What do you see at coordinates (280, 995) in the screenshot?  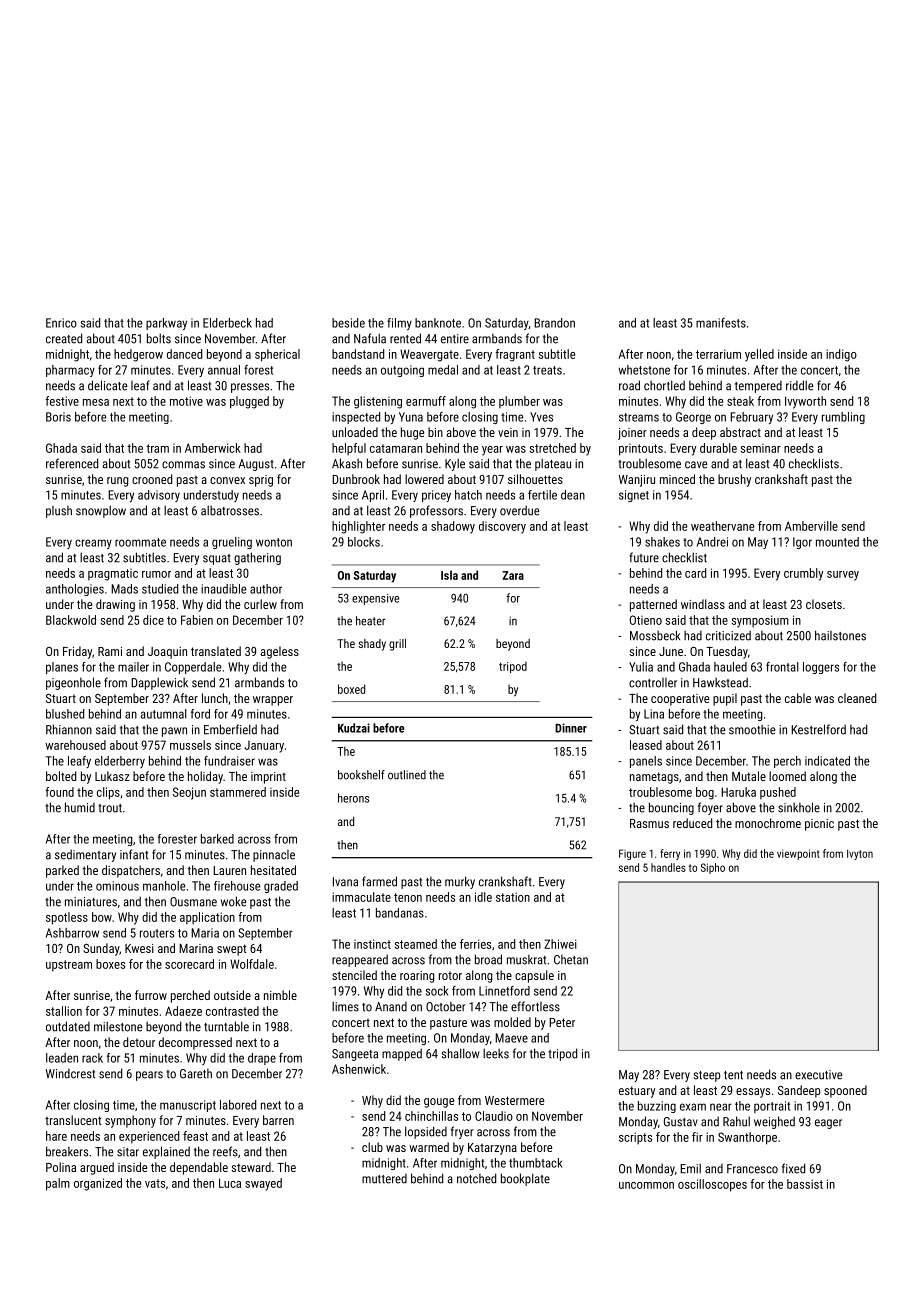 I see `nimble` at bounding box center [280, 995].
